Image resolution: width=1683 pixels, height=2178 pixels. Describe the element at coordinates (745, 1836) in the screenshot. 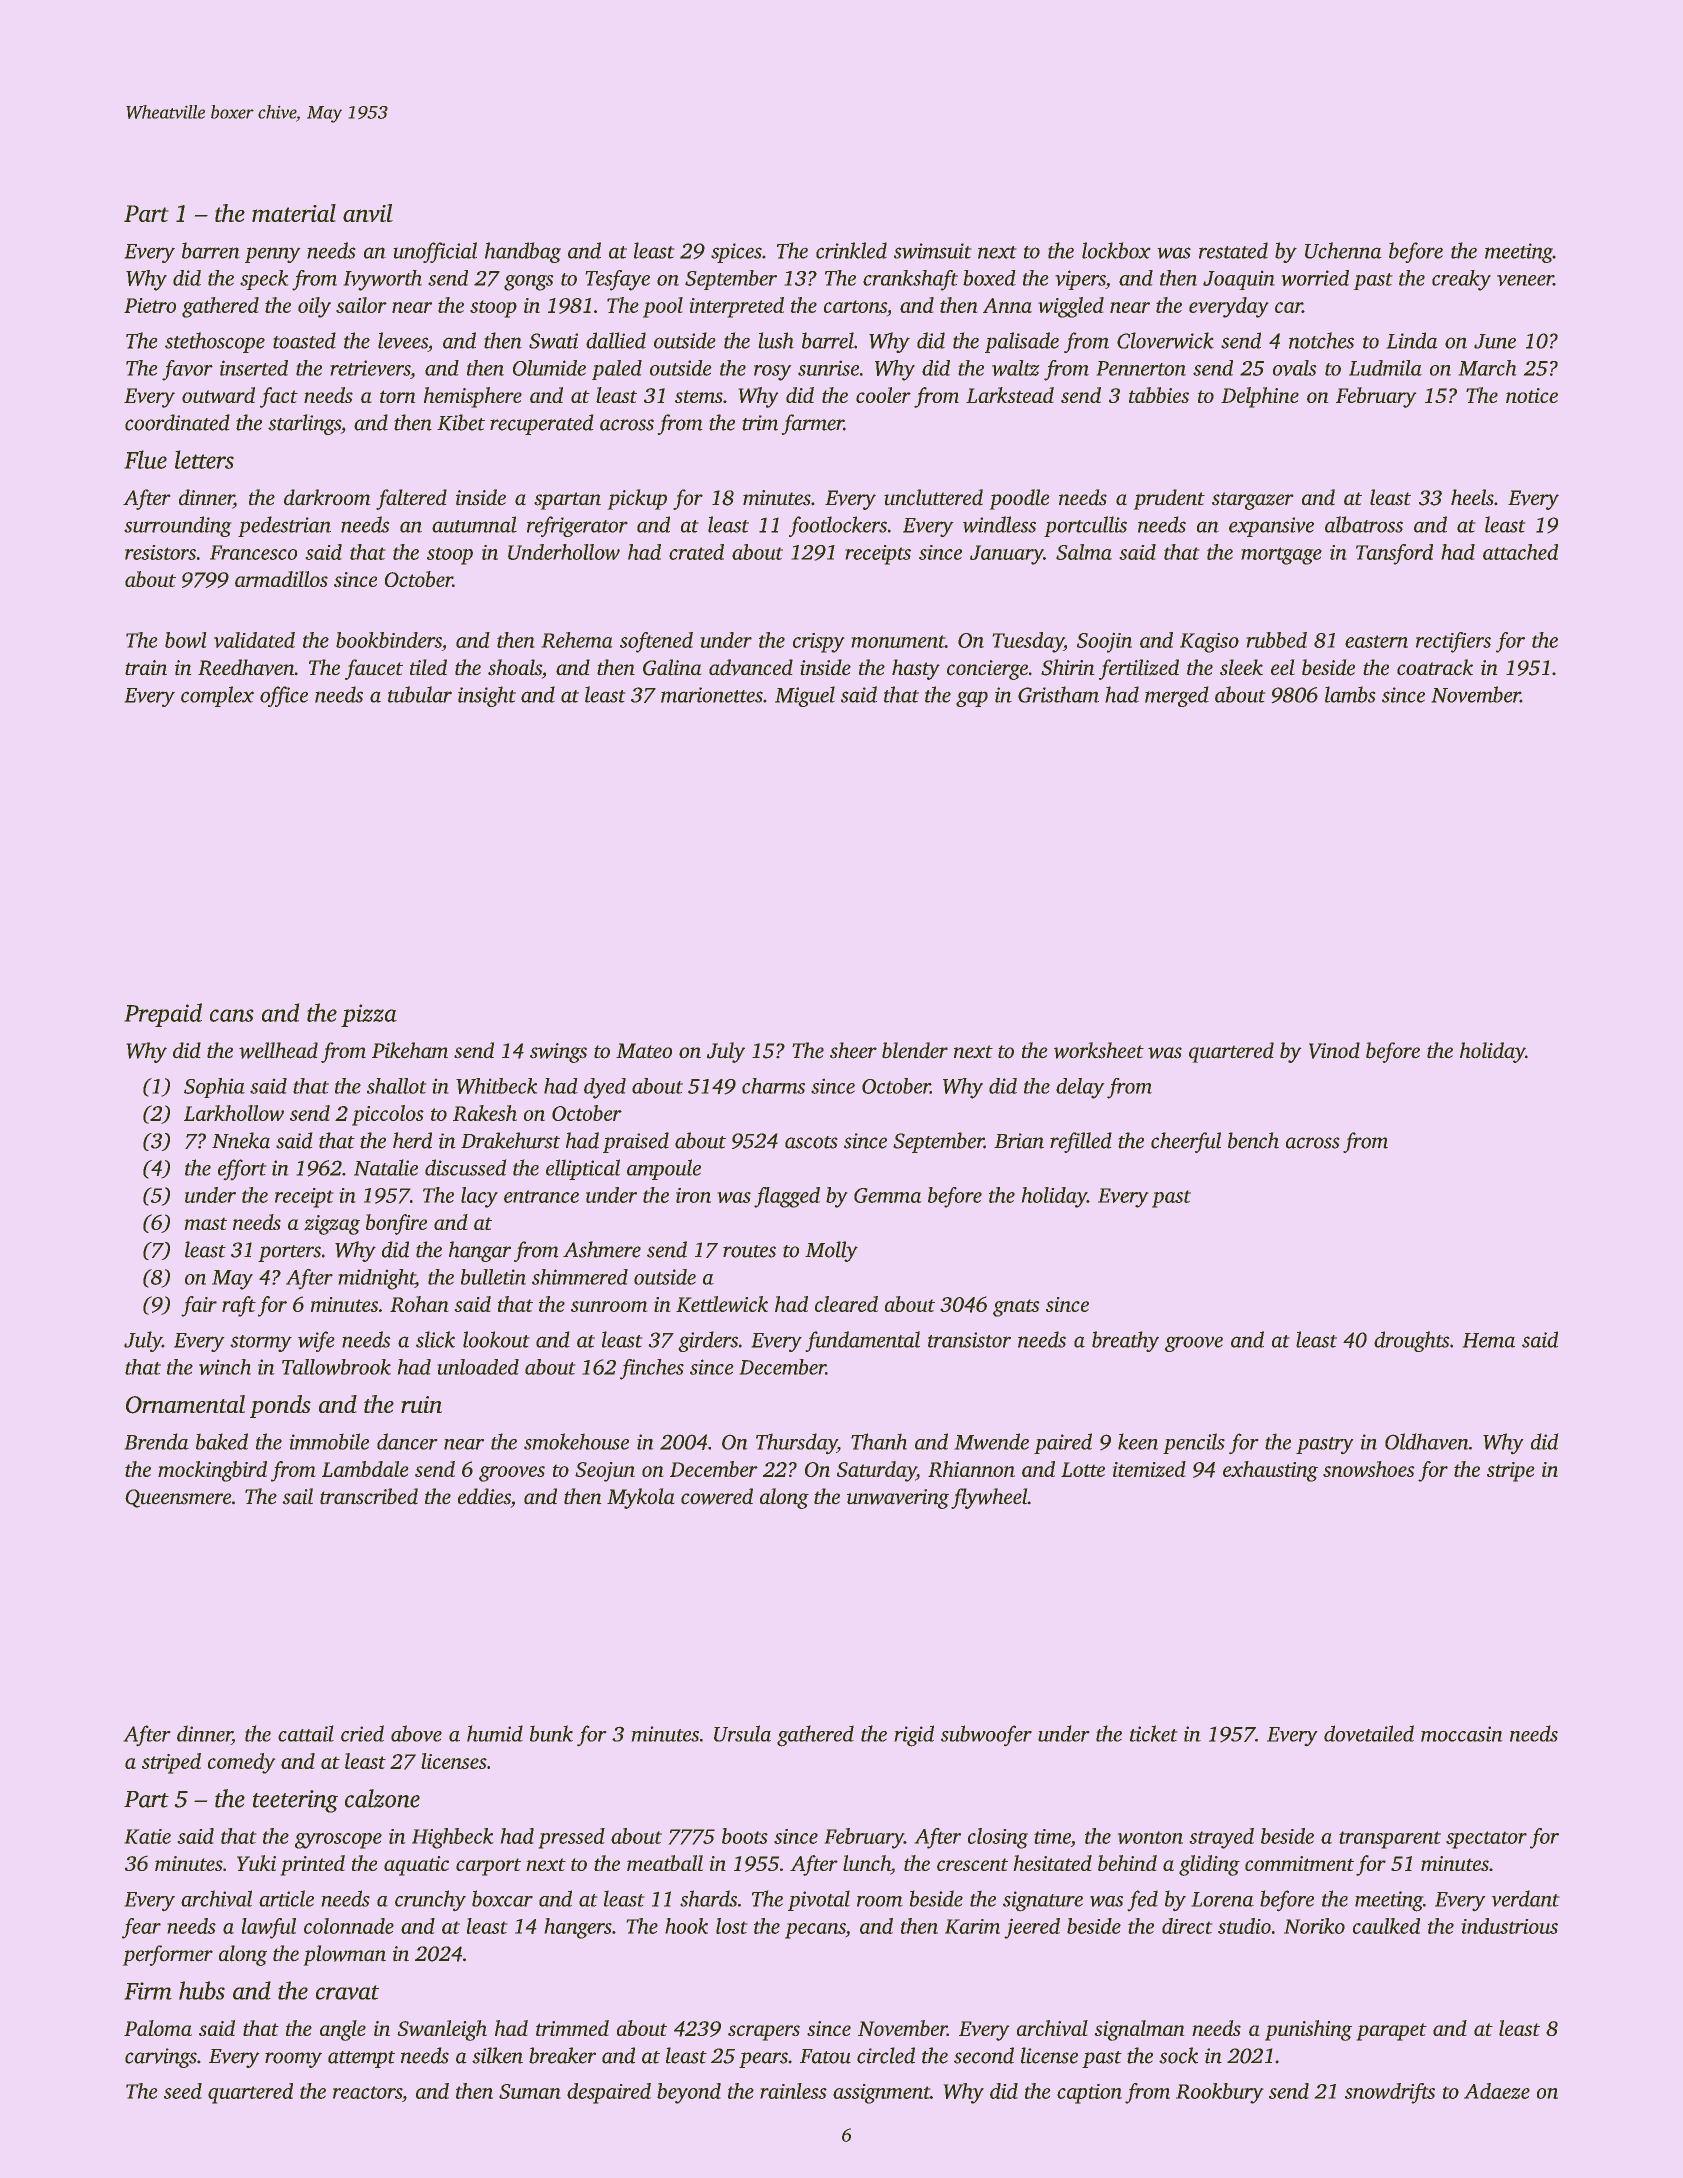

I see `boots` at that location.
